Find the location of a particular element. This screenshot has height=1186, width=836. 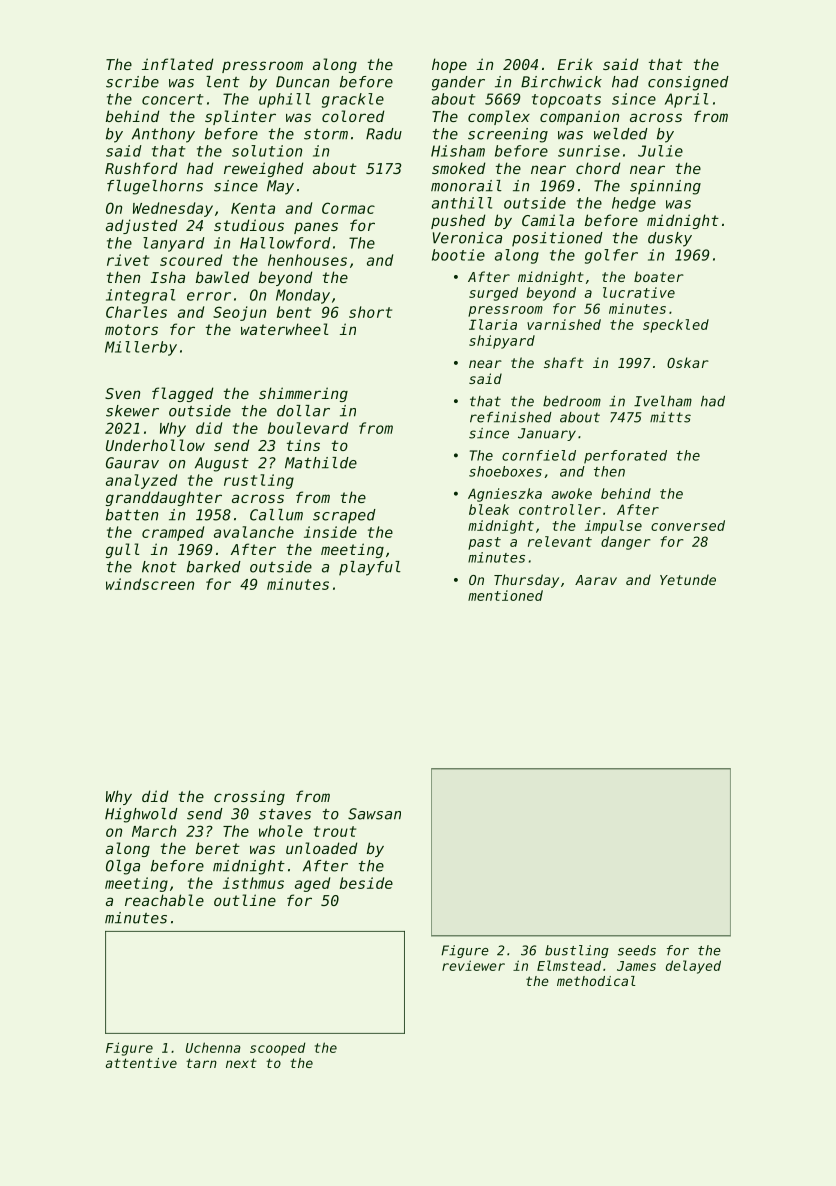

scraped is located at coordinates (344, 516).
